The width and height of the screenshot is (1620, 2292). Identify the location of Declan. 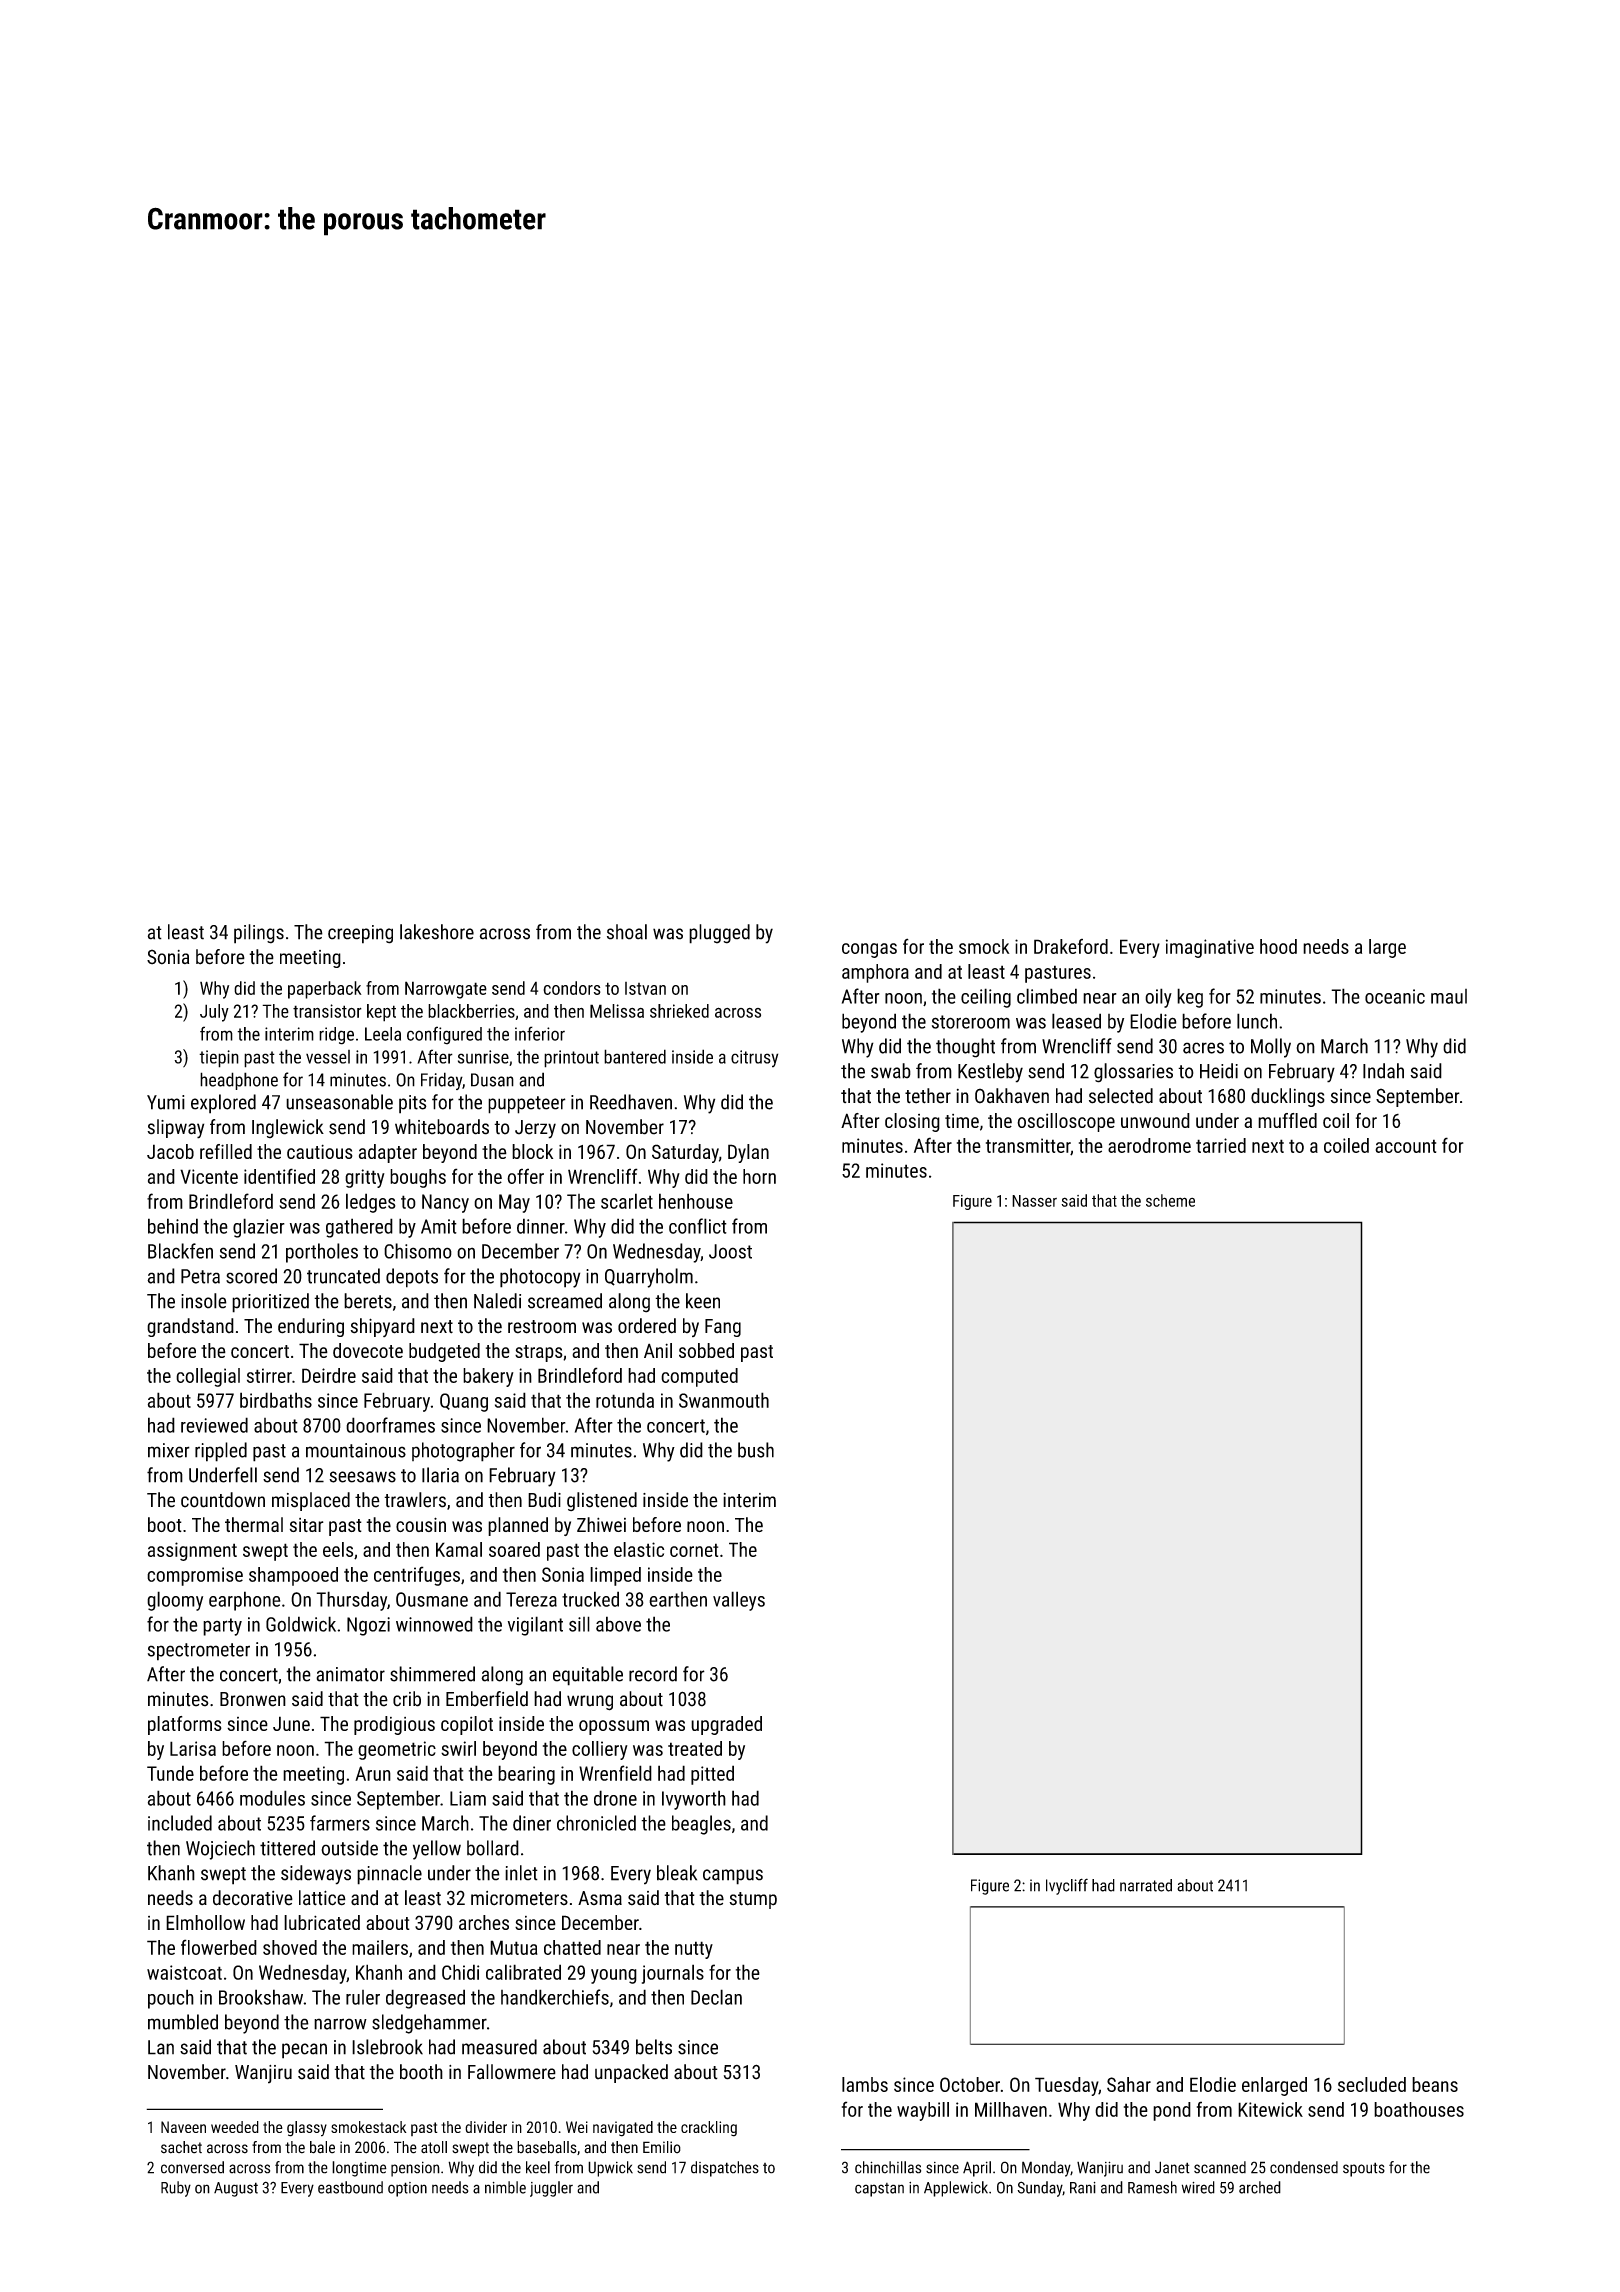
(716, 1997).
